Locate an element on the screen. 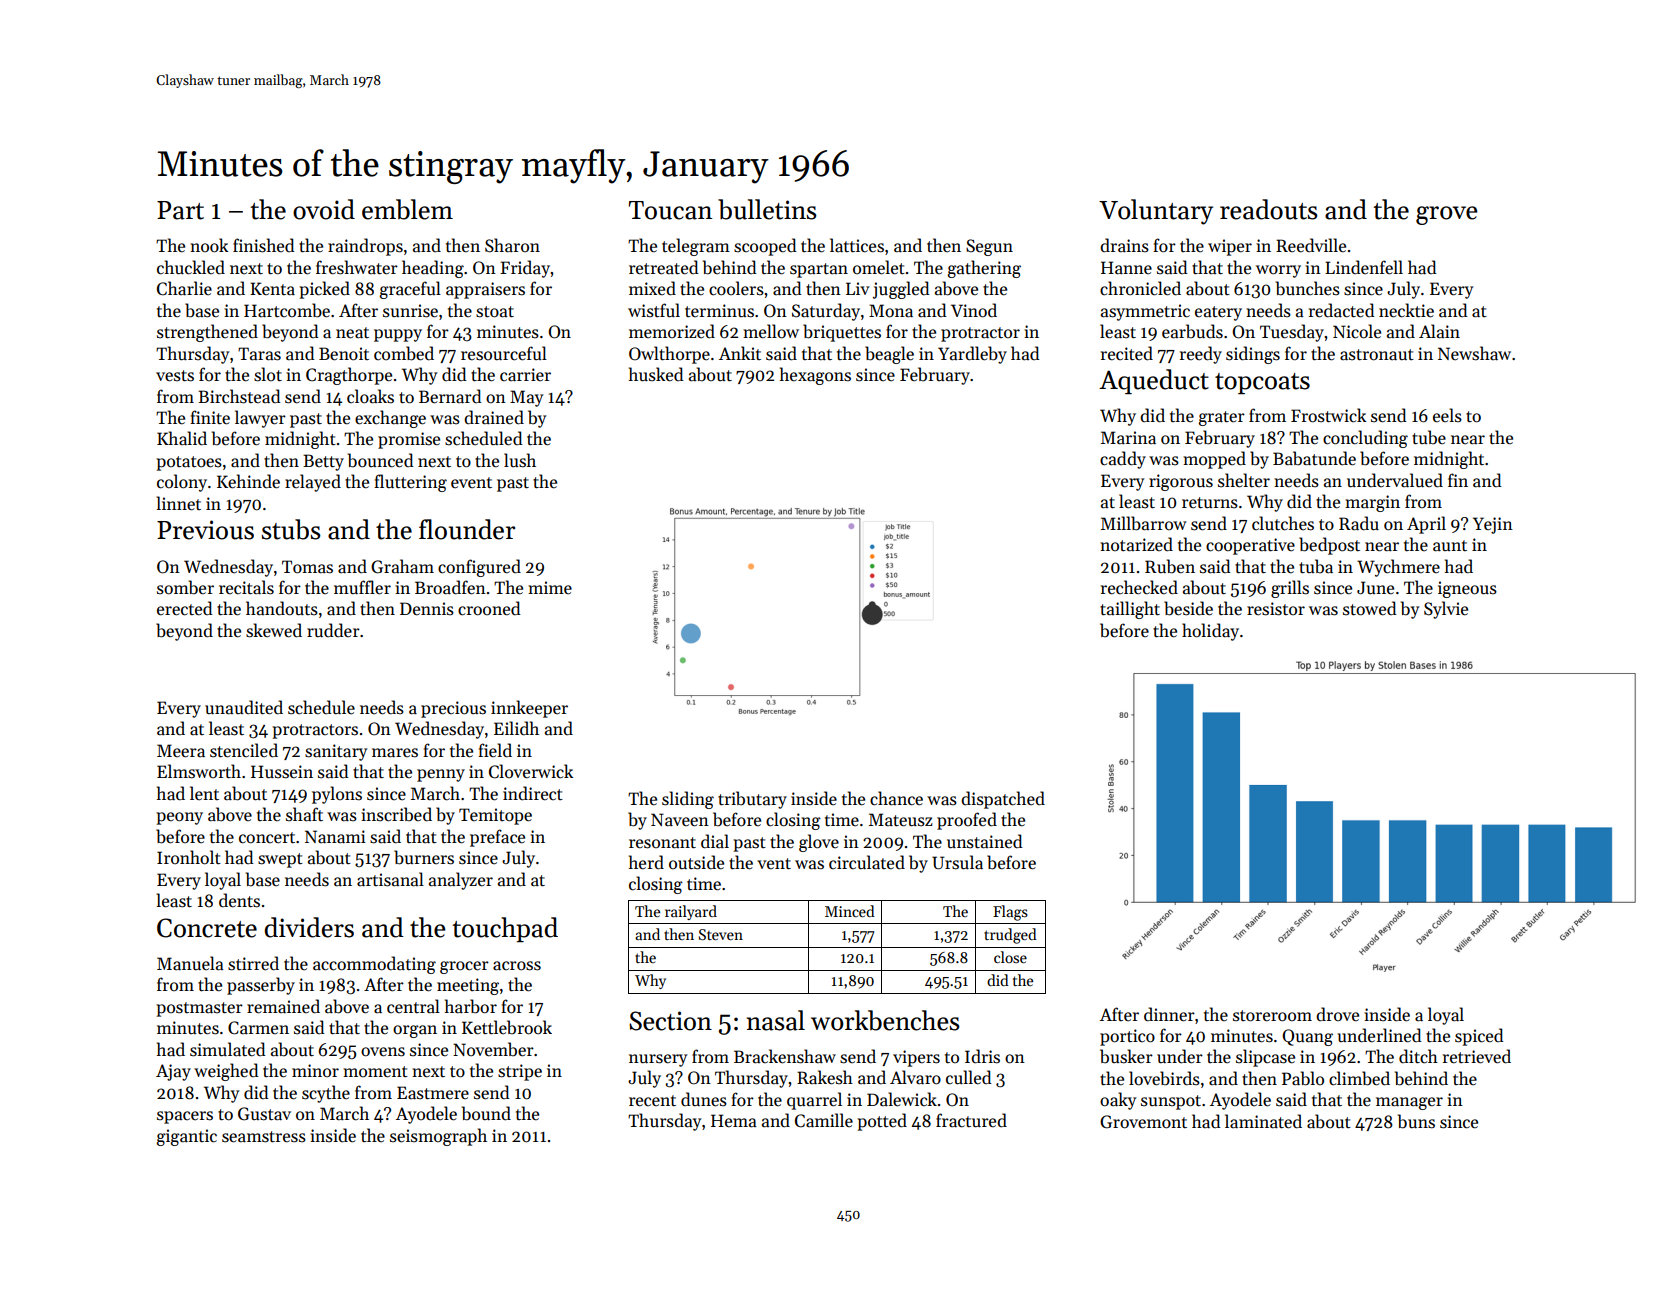  Carmen is located at coordinates (258, 1028).
